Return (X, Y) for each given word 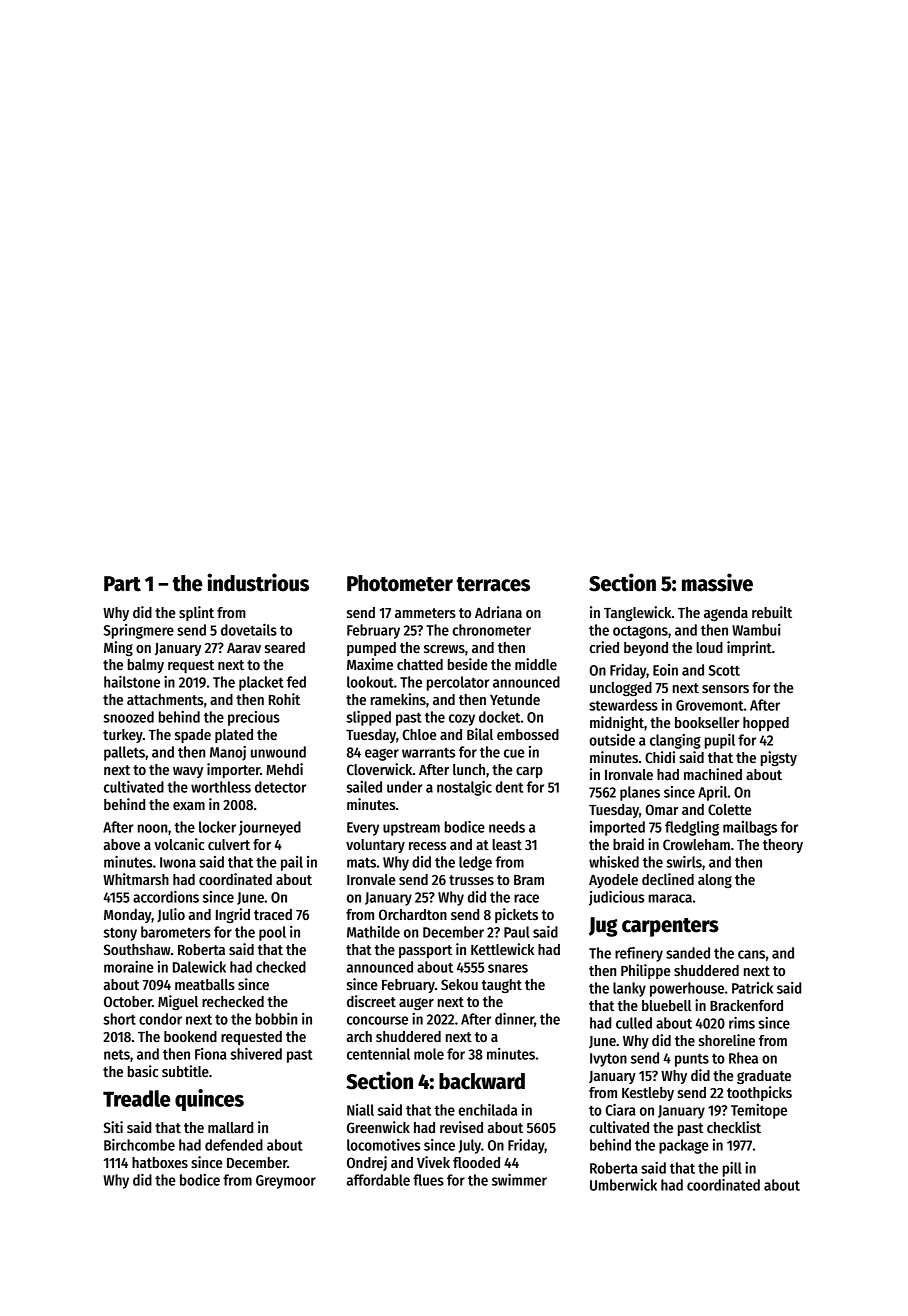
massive (717, 582)
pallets (124, 753)
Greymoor (286, 1182)
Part (122, 584)
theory (783, 846)
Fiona (211, 1054)
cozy (462, 720)
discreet (371, 1001)
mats (361, 862)
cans (751, 954)
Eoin (665, 670)
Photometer (400, 583)
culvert (229, 844)
